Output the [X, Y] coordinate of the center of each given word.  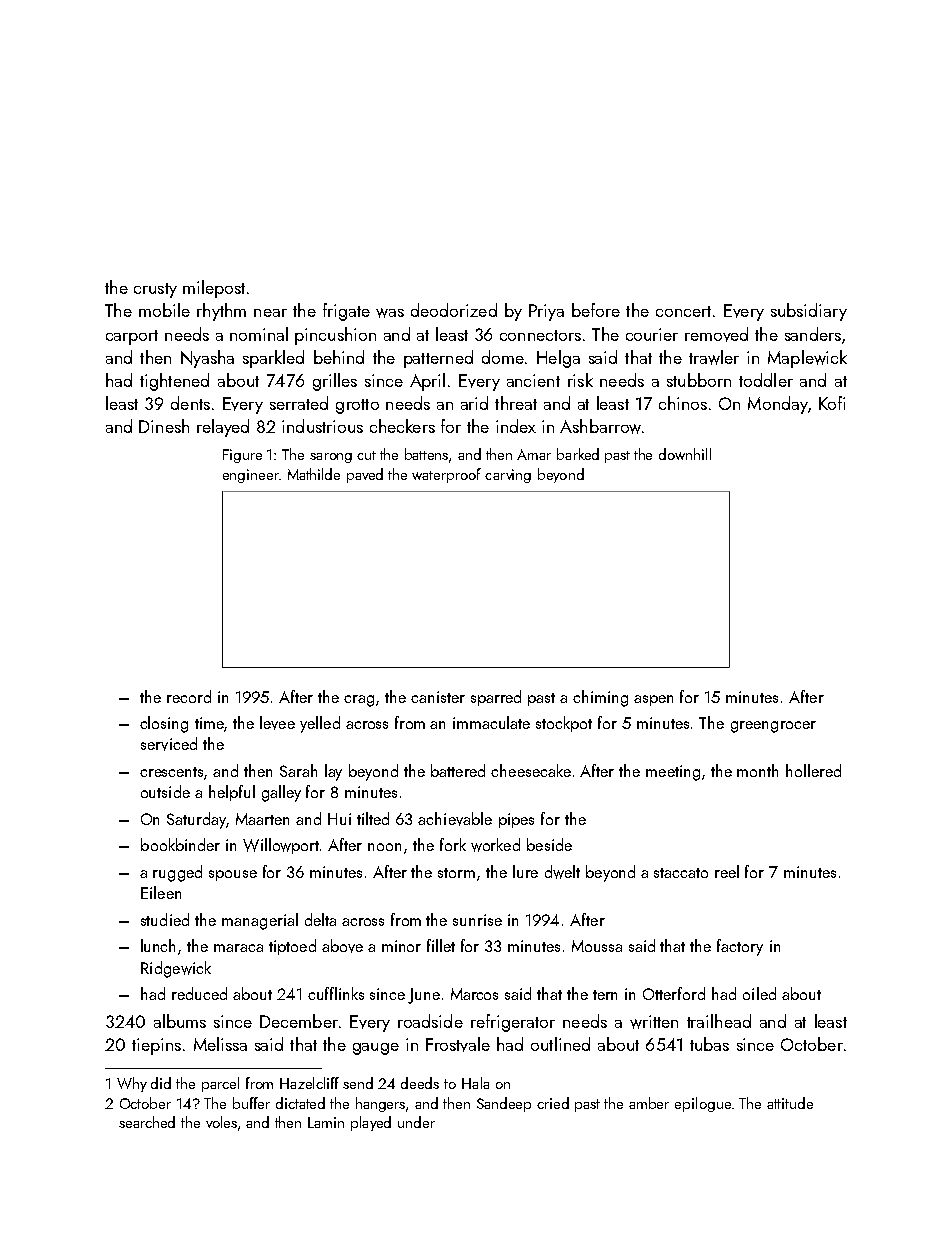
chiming [600, 698]
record [189, 696]
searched [147, 1122]
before [596, 310]
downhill [685, 454]
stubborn [699, 380]
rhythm [221, 312]
